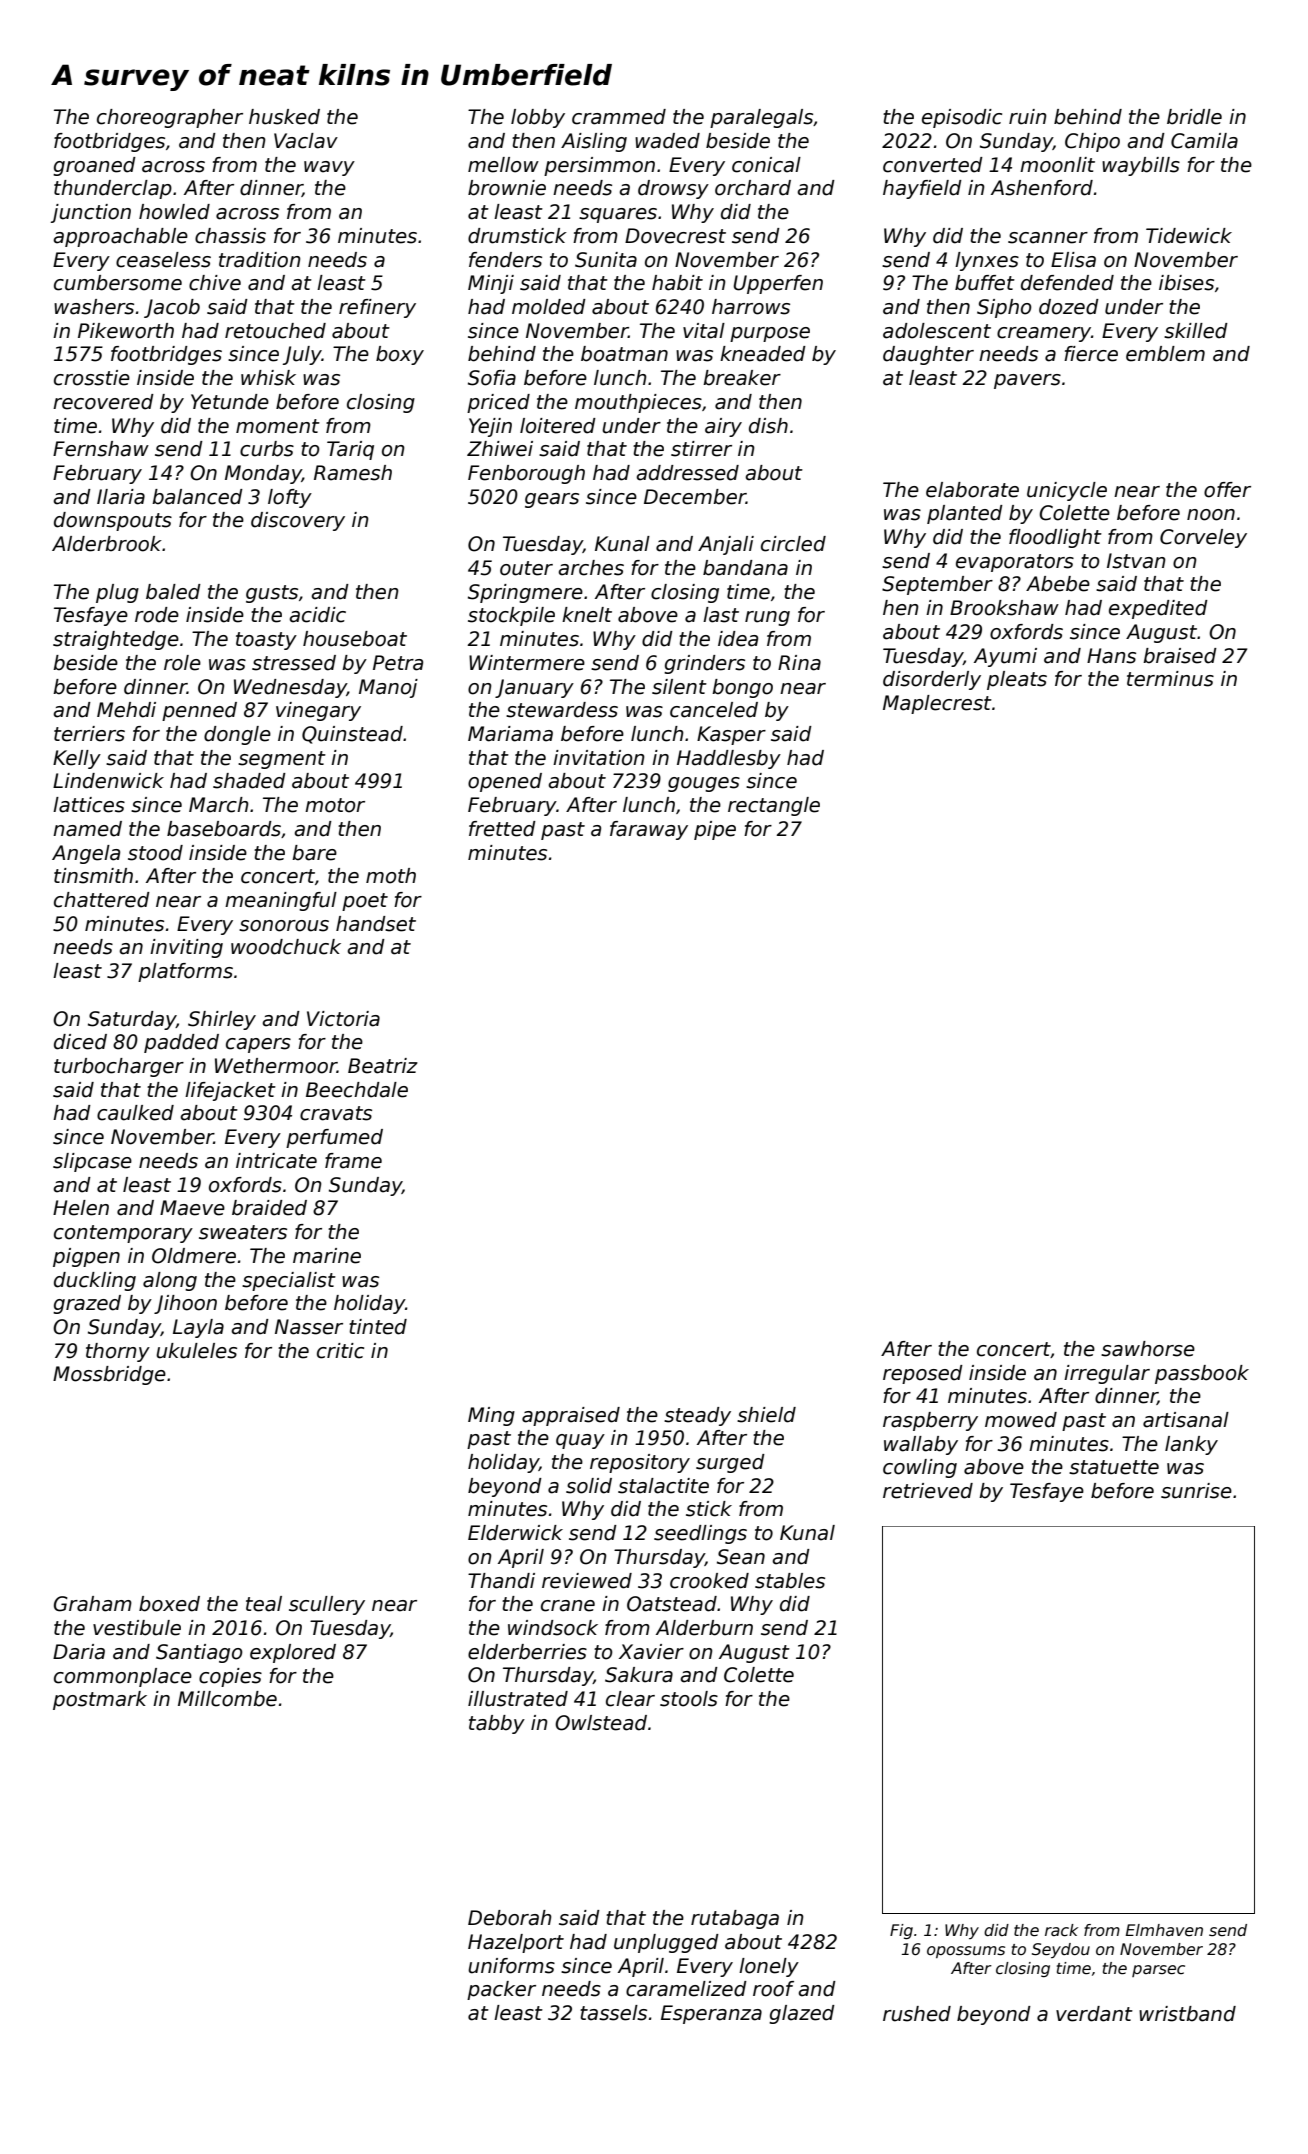  I want to click on passbook, so click(1202, 1374).
